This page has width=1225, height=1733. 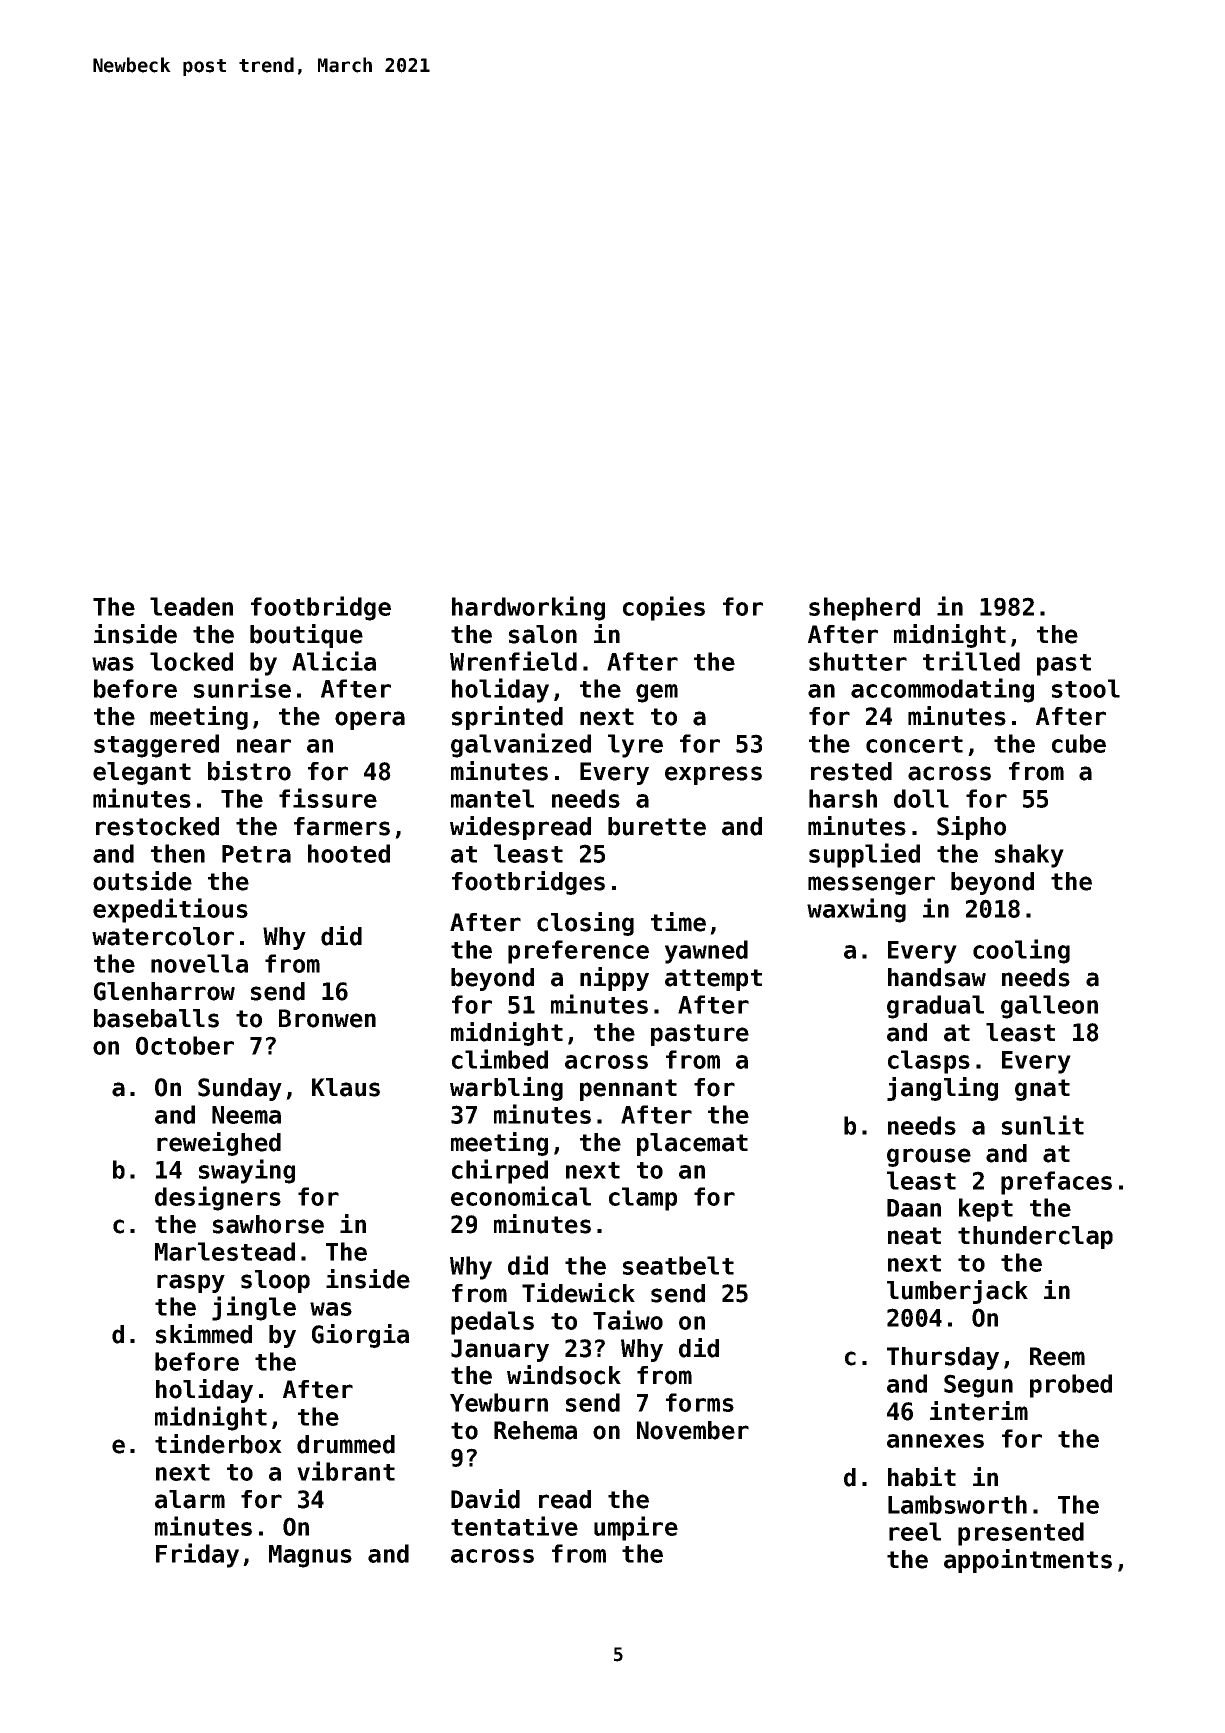 What do you see at coordinates (513, 661) in the page?
I see `Wrenfield` at bounding box center [513, 661].
